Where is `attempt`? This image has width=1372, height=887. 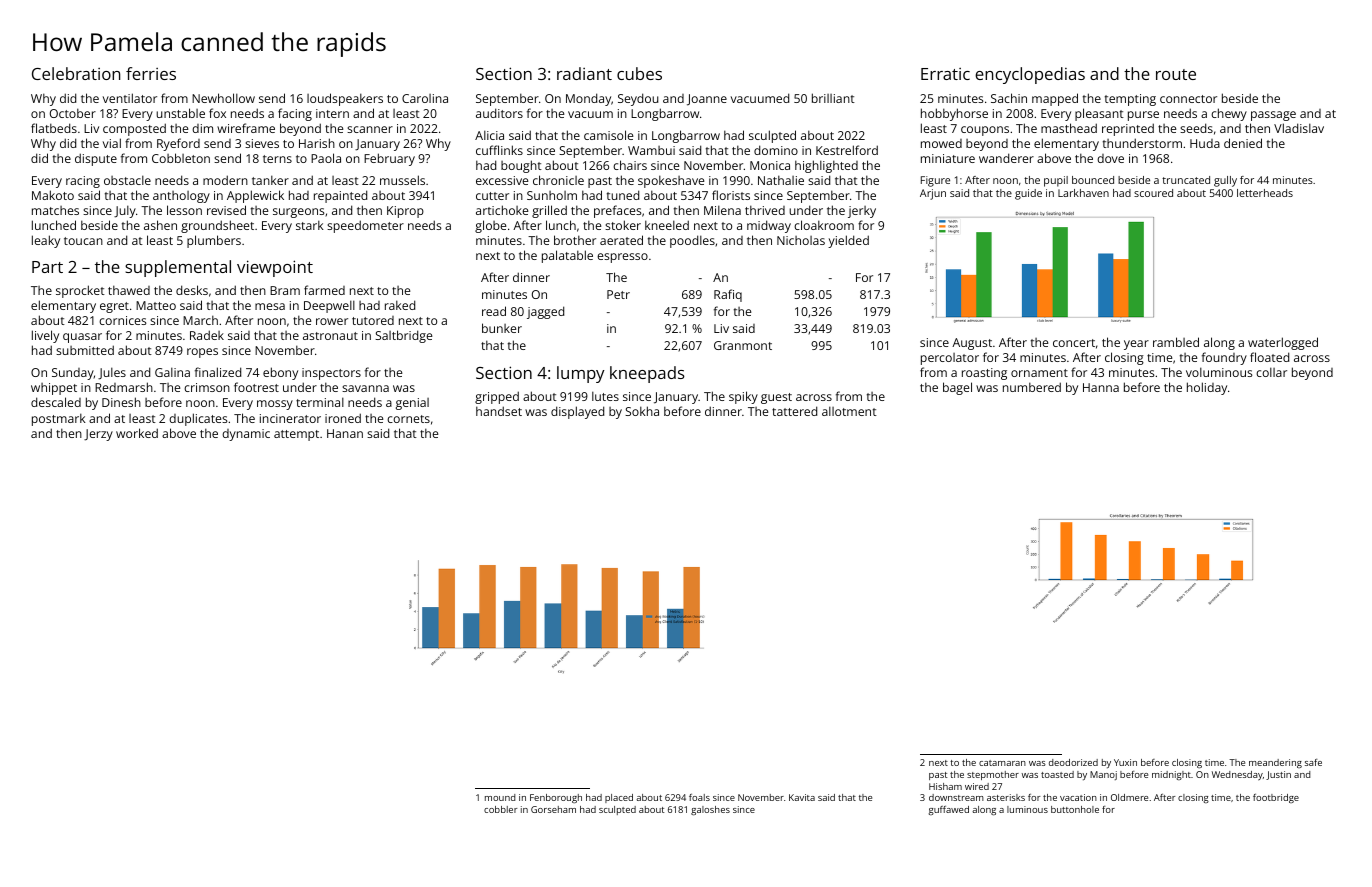
attempt is located at coordinates (296, 435).
